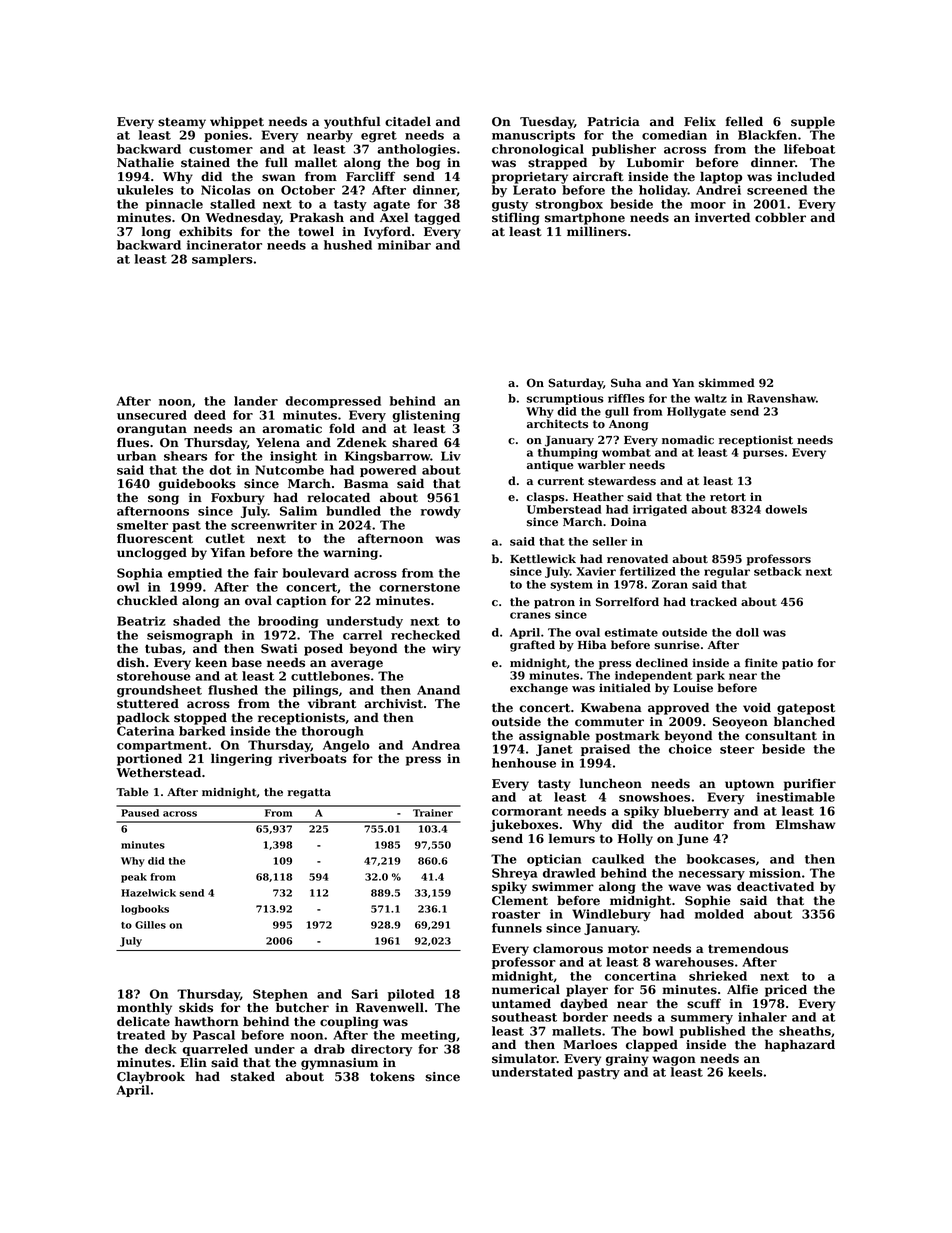 The width and height of the image is (952, 1233). I want to click on flushed, so click(233, 690).
